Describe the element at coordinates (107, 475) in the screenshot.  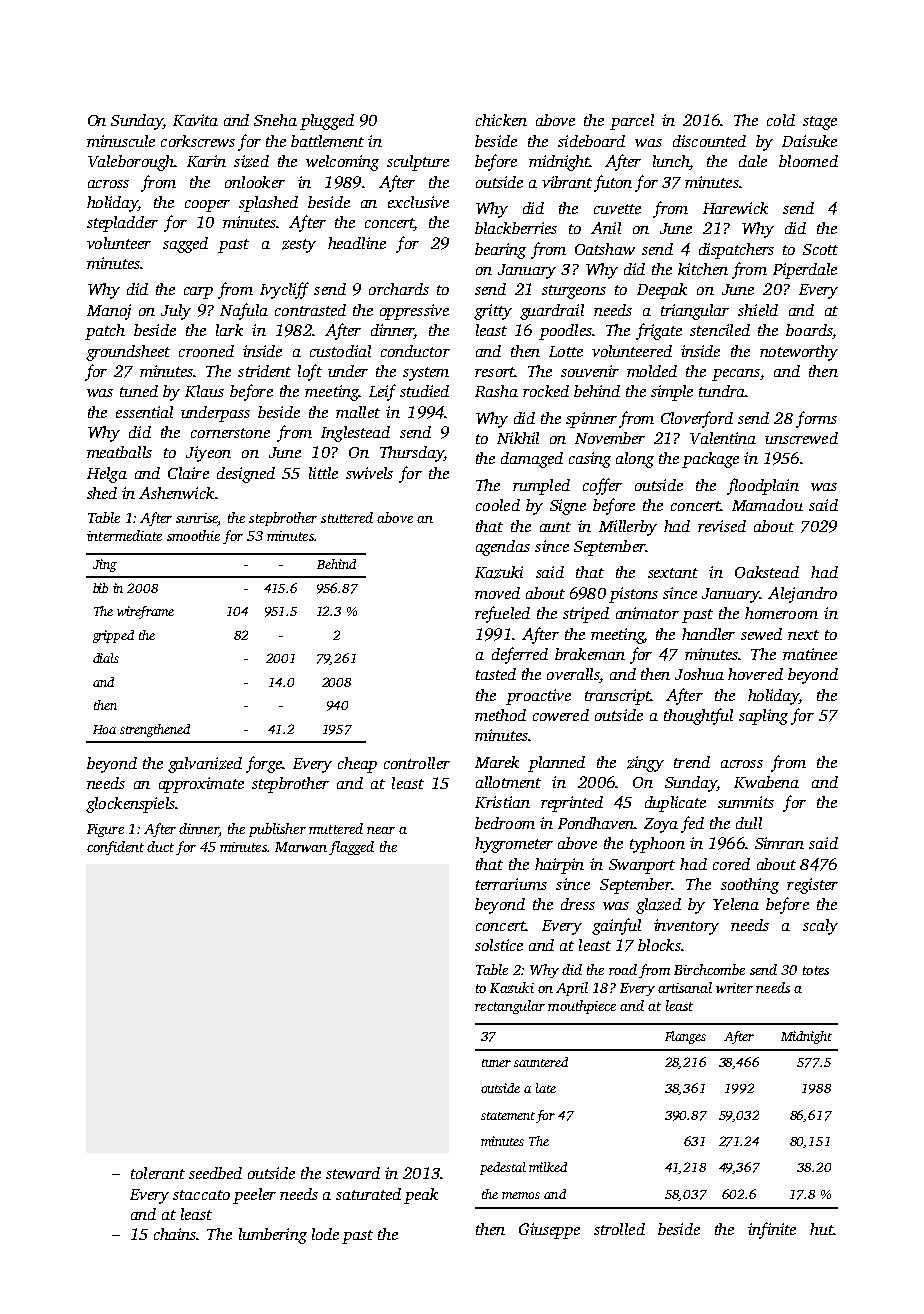
I see `Helga` at that location.
